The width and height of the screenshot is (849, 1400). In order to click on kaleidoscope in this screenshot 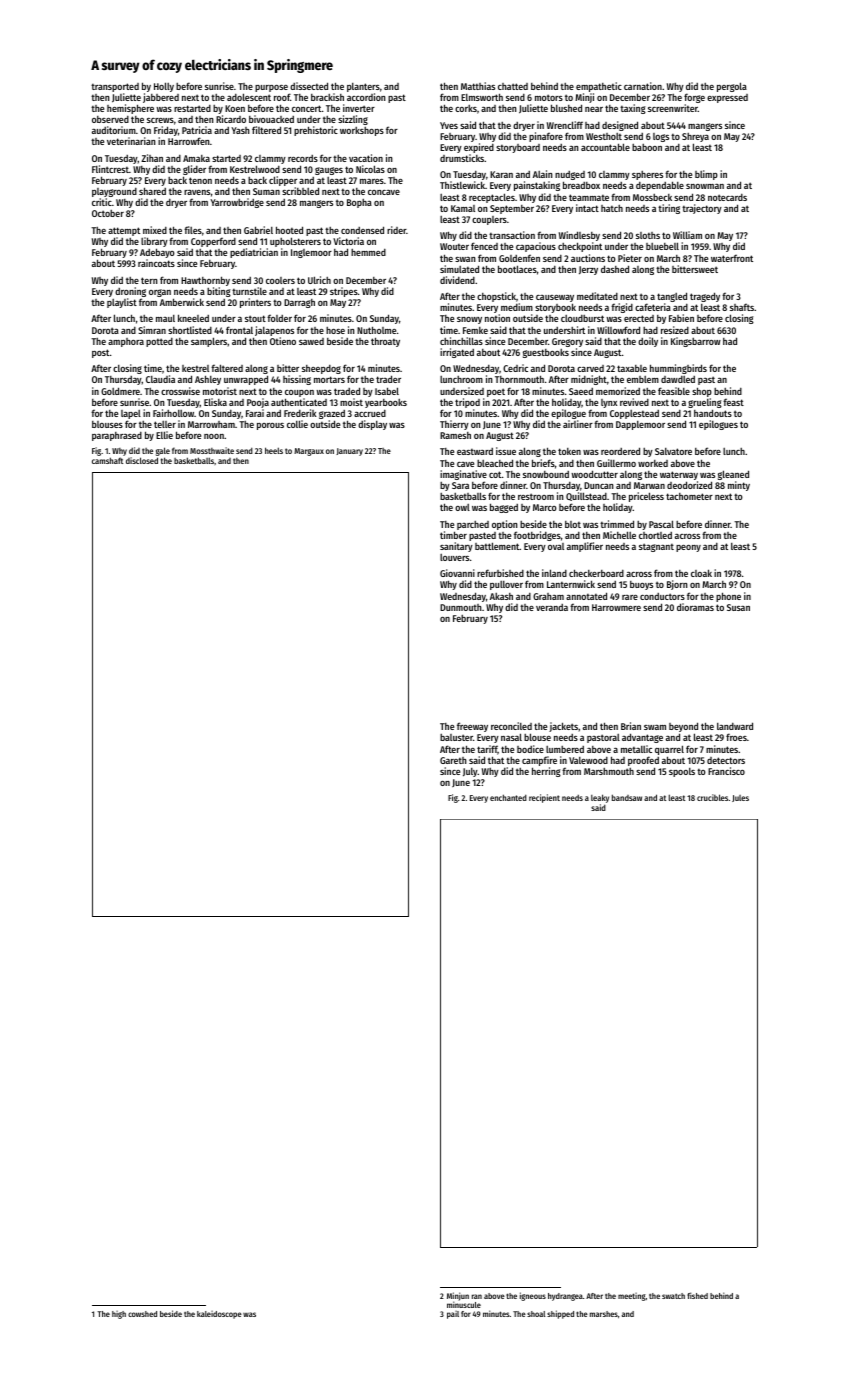, I will do `click(219, 1315)`.
